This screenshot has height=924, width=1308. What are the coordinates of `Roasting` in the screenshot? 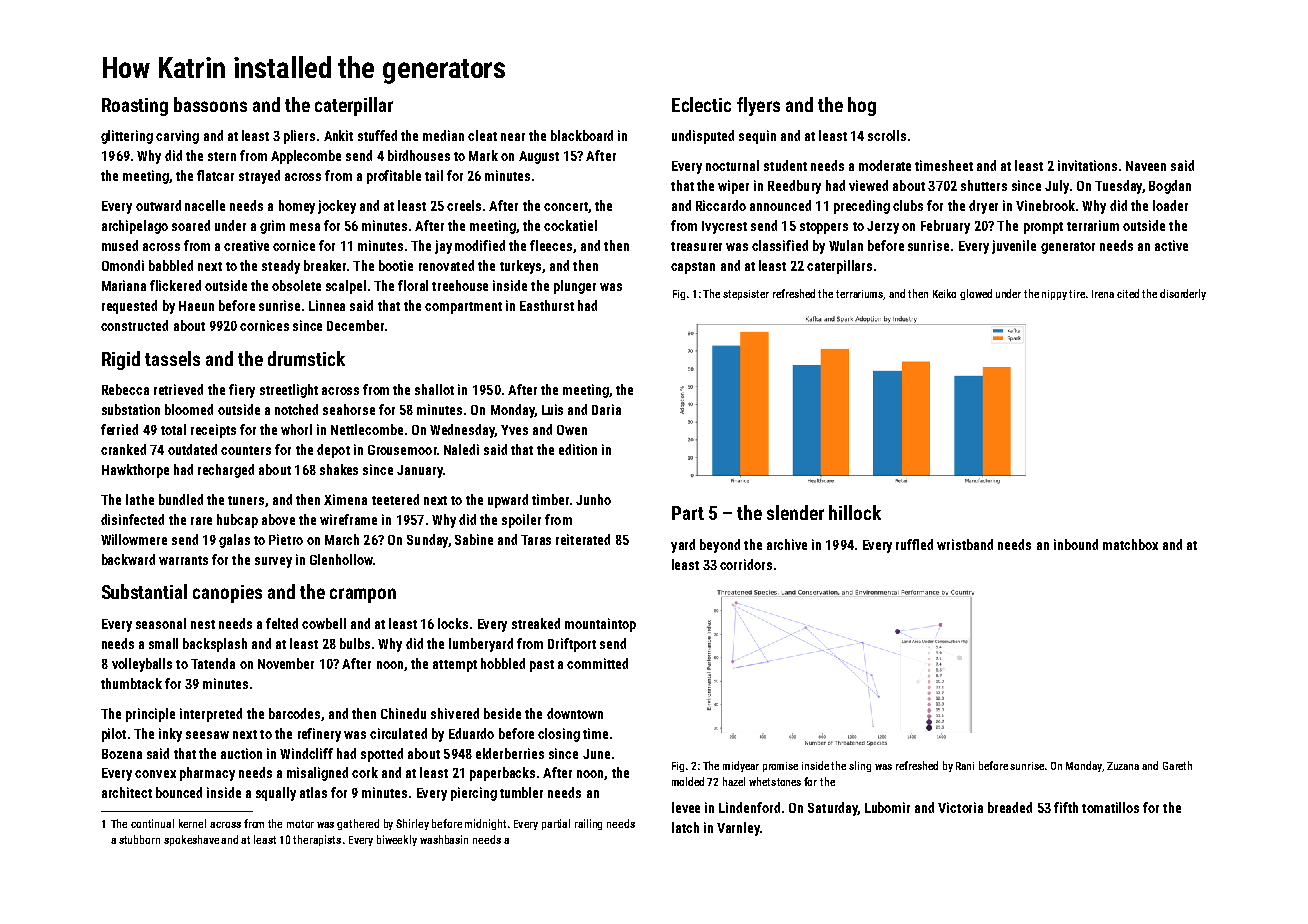 It's located at (135, 107).
